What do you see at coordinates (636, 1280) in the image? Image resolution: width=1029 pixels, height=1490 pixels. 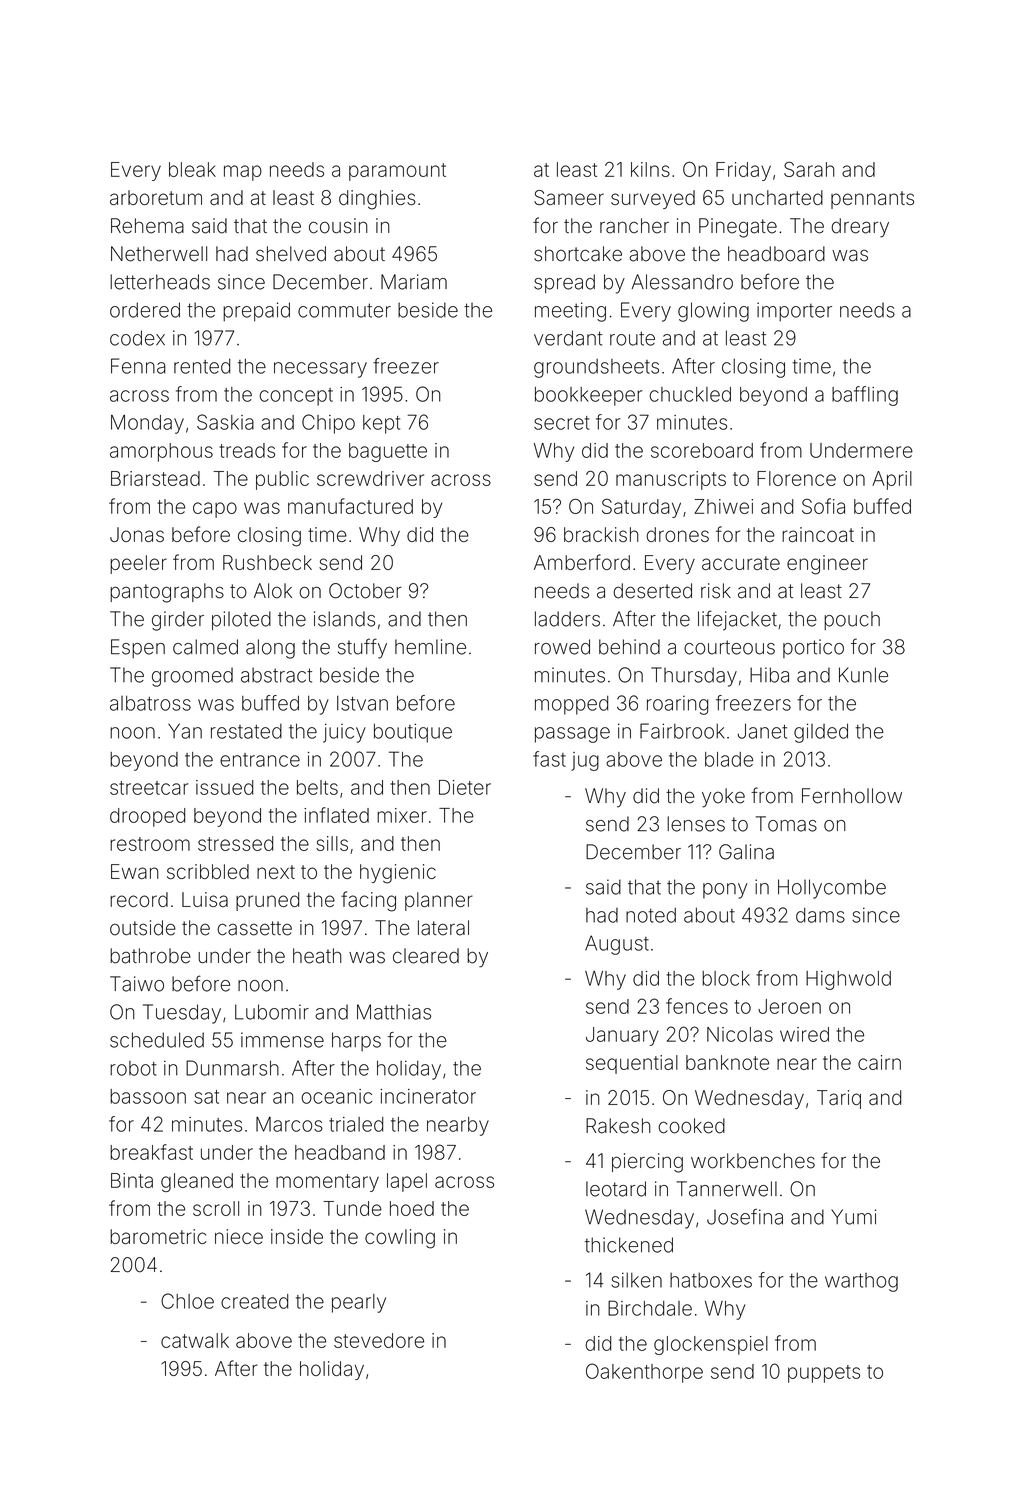 I see `silken` at bounding box center [636, 1280].
